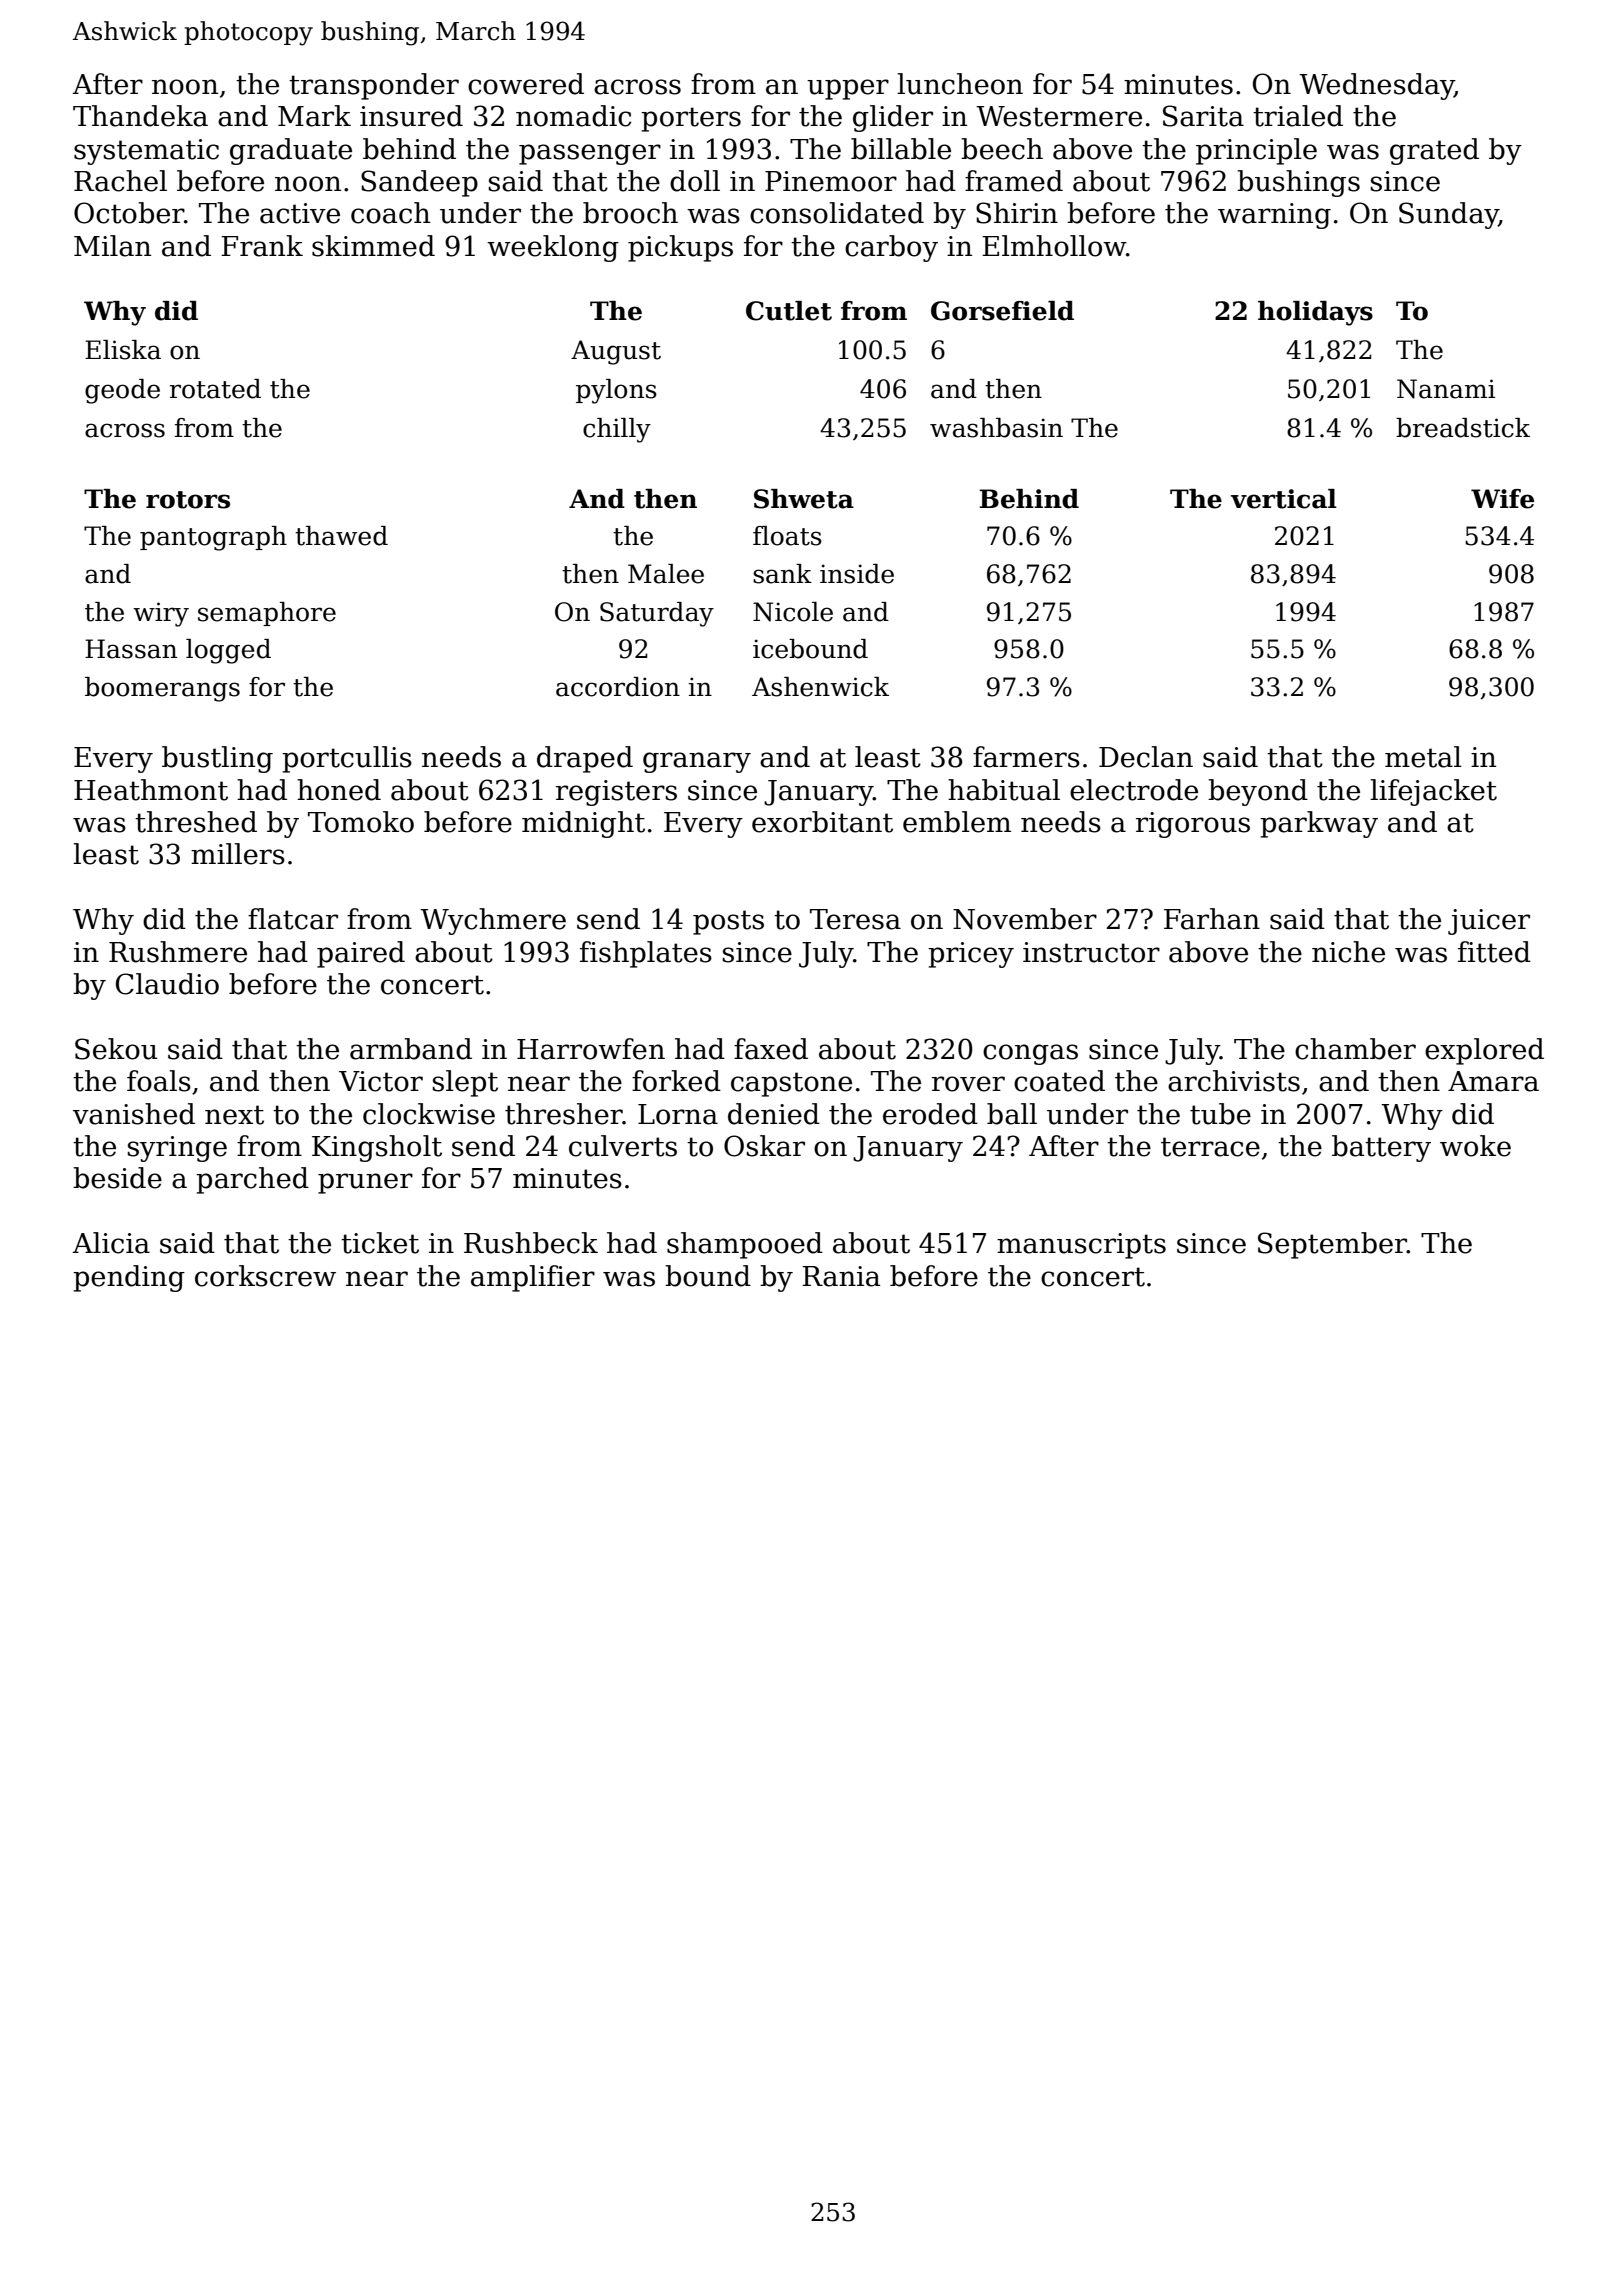 The width and height of the image is (1620, 2292). Describe the element at coordinates (533, 1278) in the image. I see `amplifier` at that location.
